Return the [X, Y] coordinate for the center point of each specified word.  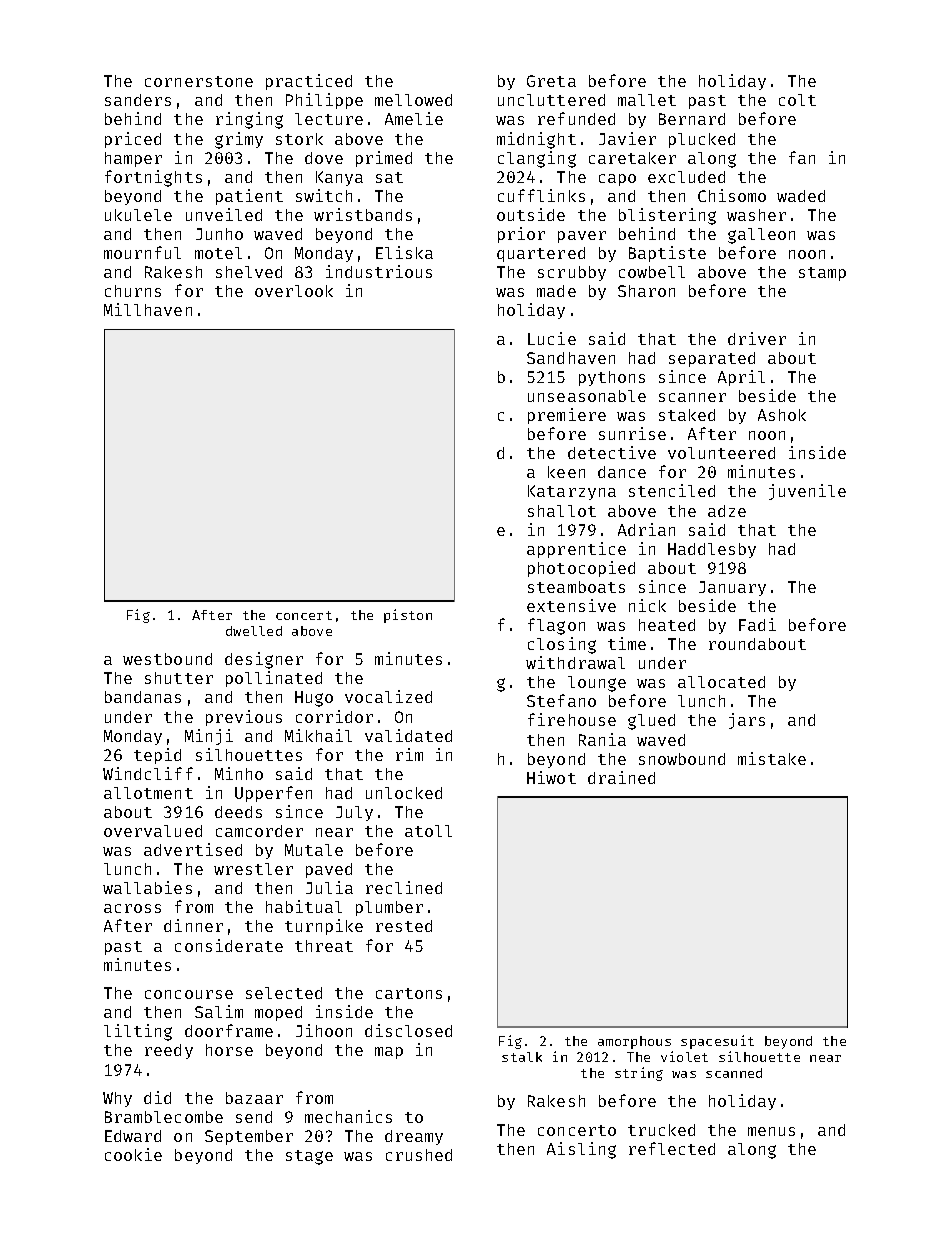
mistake [772, 758]
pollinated [274, 679]
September [249, 1137]
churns [133, 291]
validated [408, 735]
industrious [379, 271]
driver [757, 338]
